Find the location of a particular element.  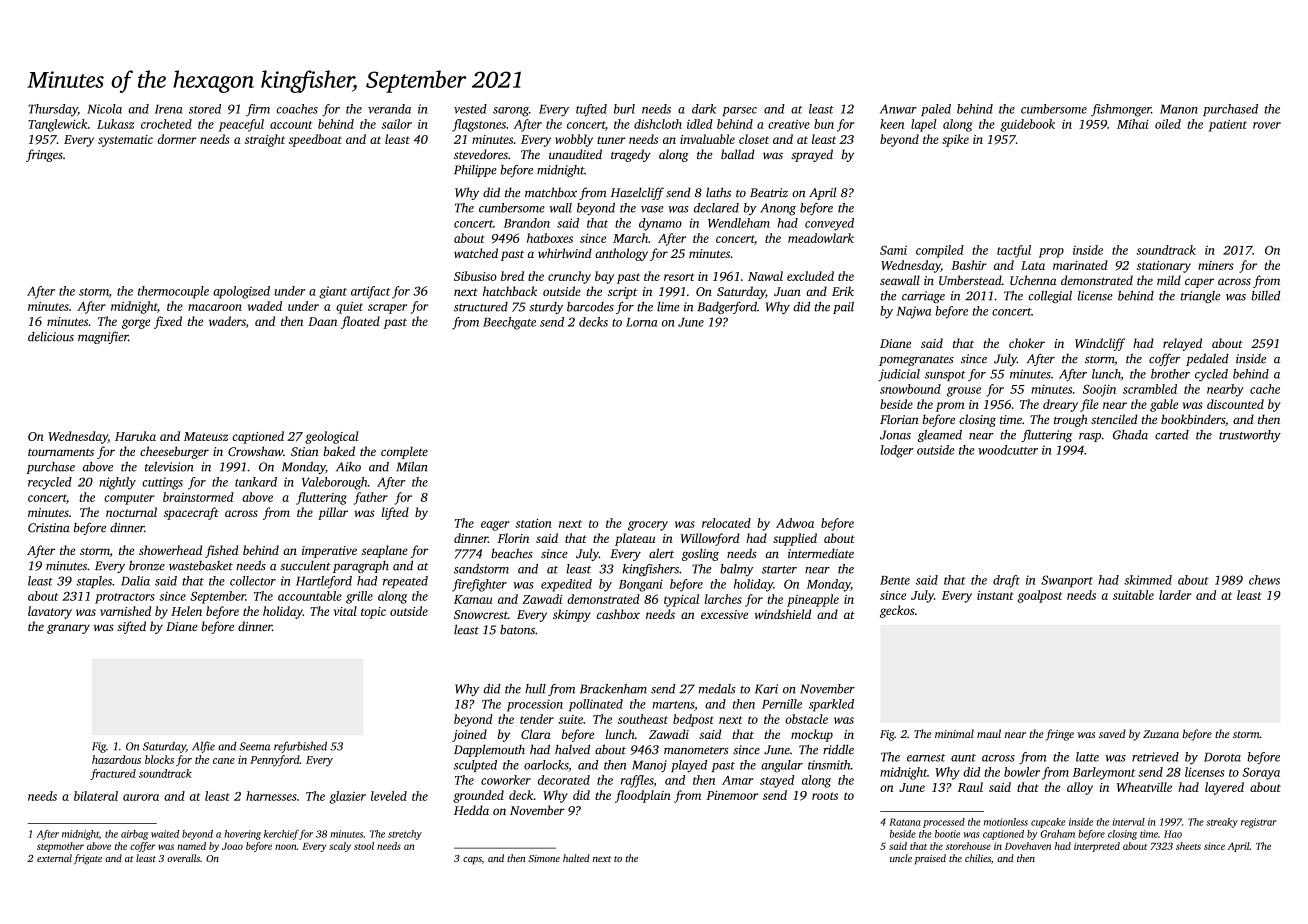

Manon is located at coordinates (1179, 109).
